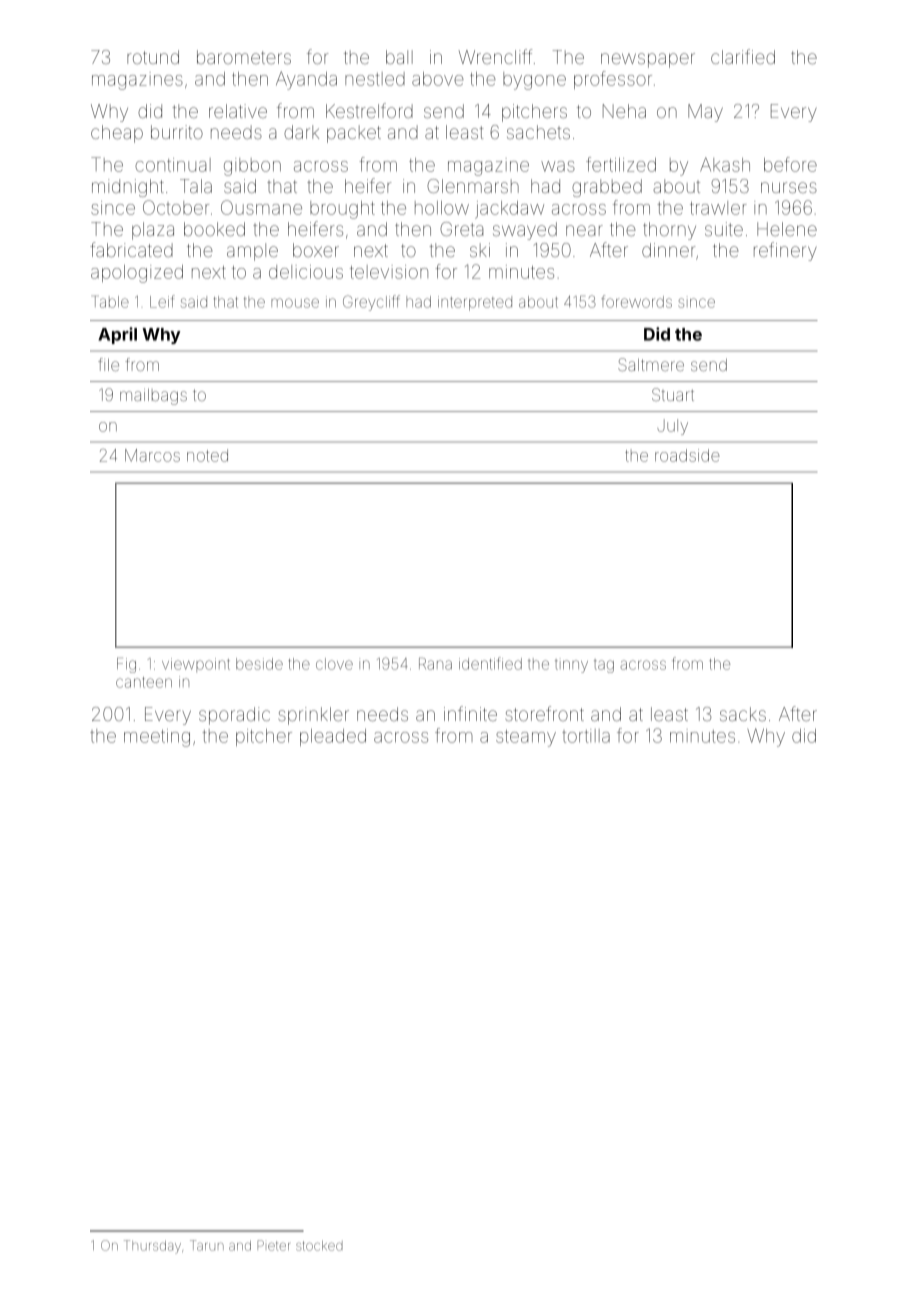 The height and width of the screenshot is (1316, 908). I want to click on stocked, so click(319, 1246).
